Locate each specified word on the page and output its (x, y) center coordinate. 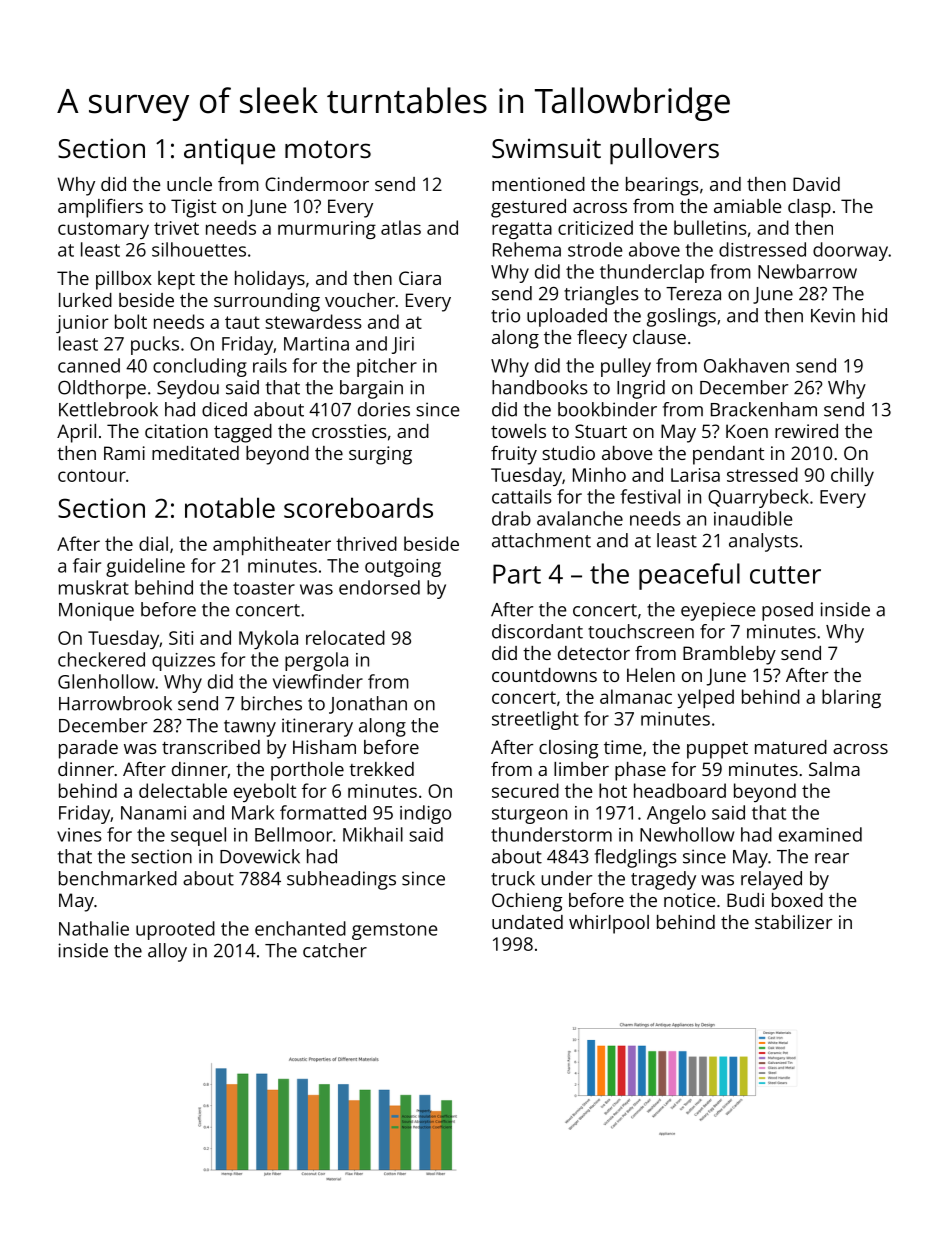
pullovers (664, 151)
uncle (189, 184)
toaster (264, 588)
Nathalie (94, 928)
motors (328, 149)
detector (594, 653)
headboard (680, 790)
